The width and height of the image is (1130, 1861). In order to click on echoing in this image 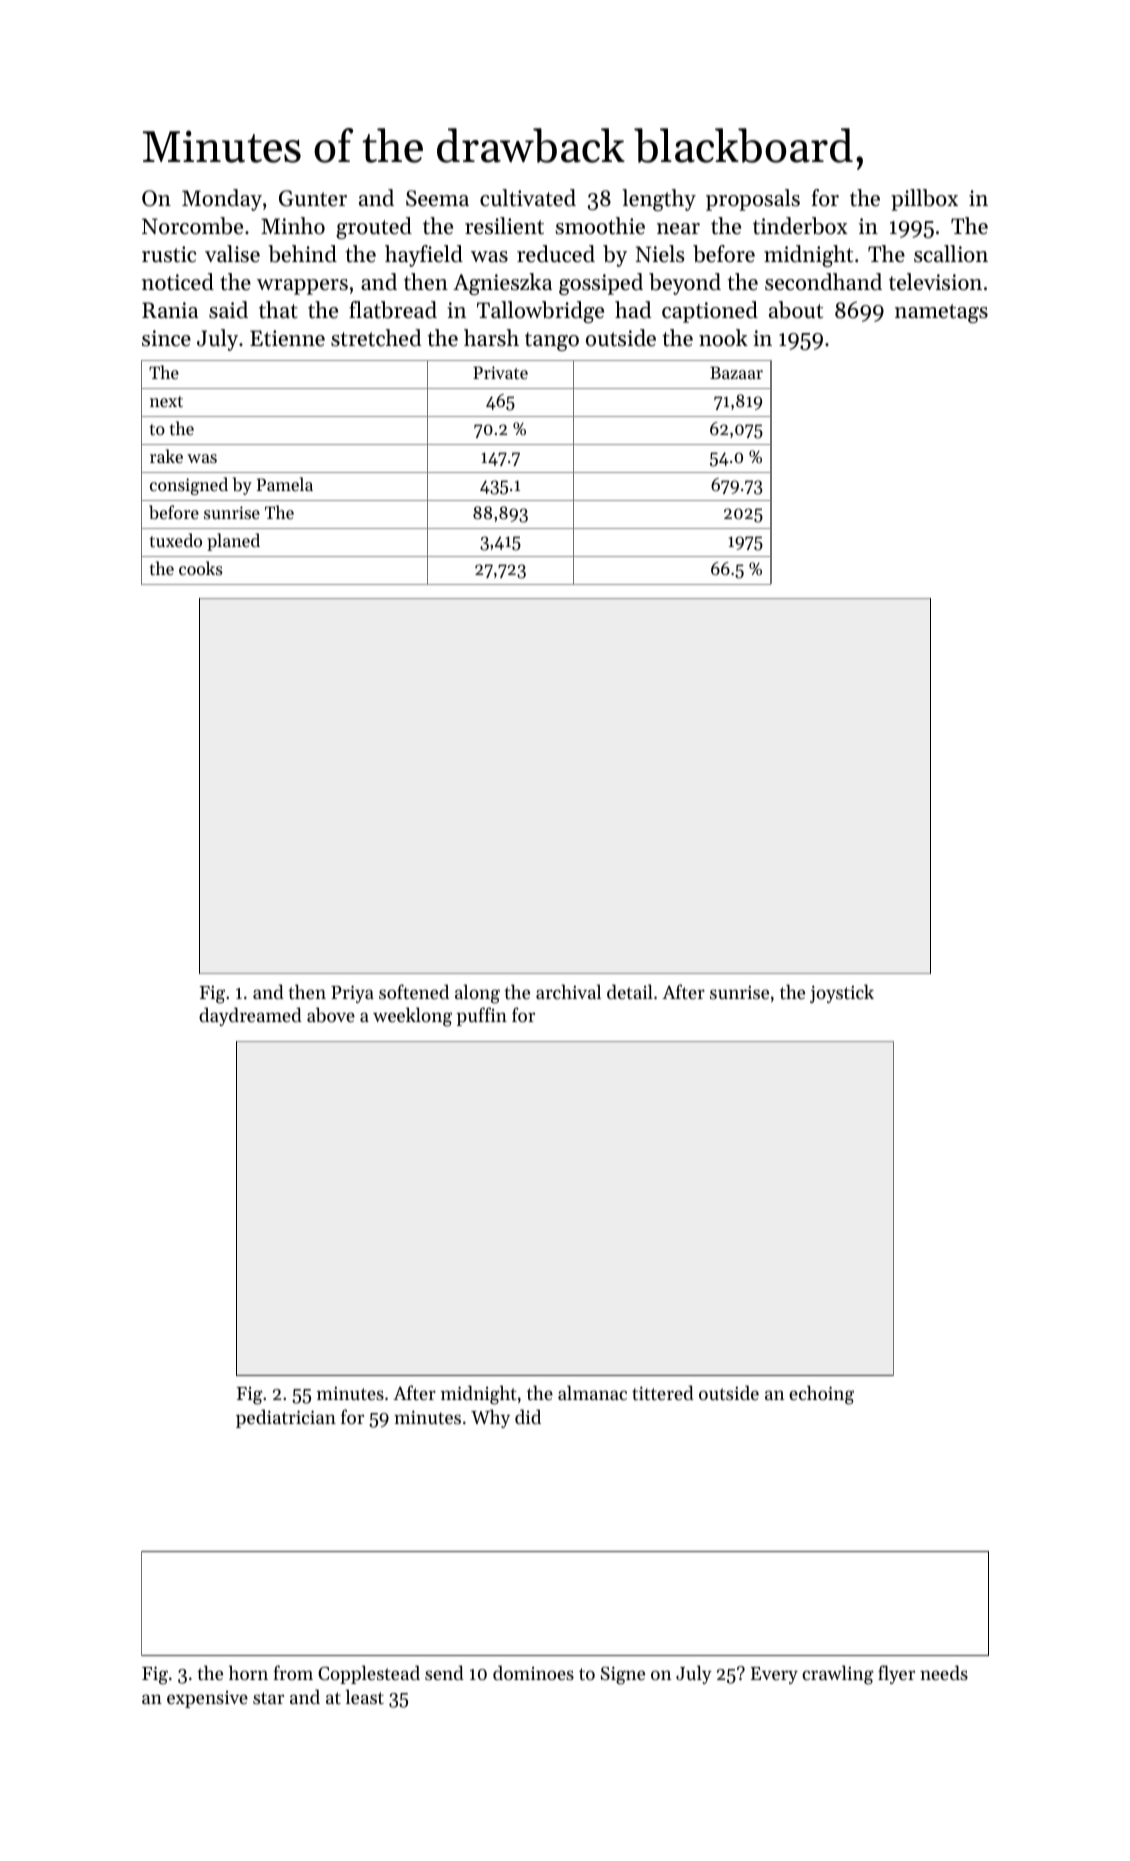, I will do `click(821, 1395)`.
